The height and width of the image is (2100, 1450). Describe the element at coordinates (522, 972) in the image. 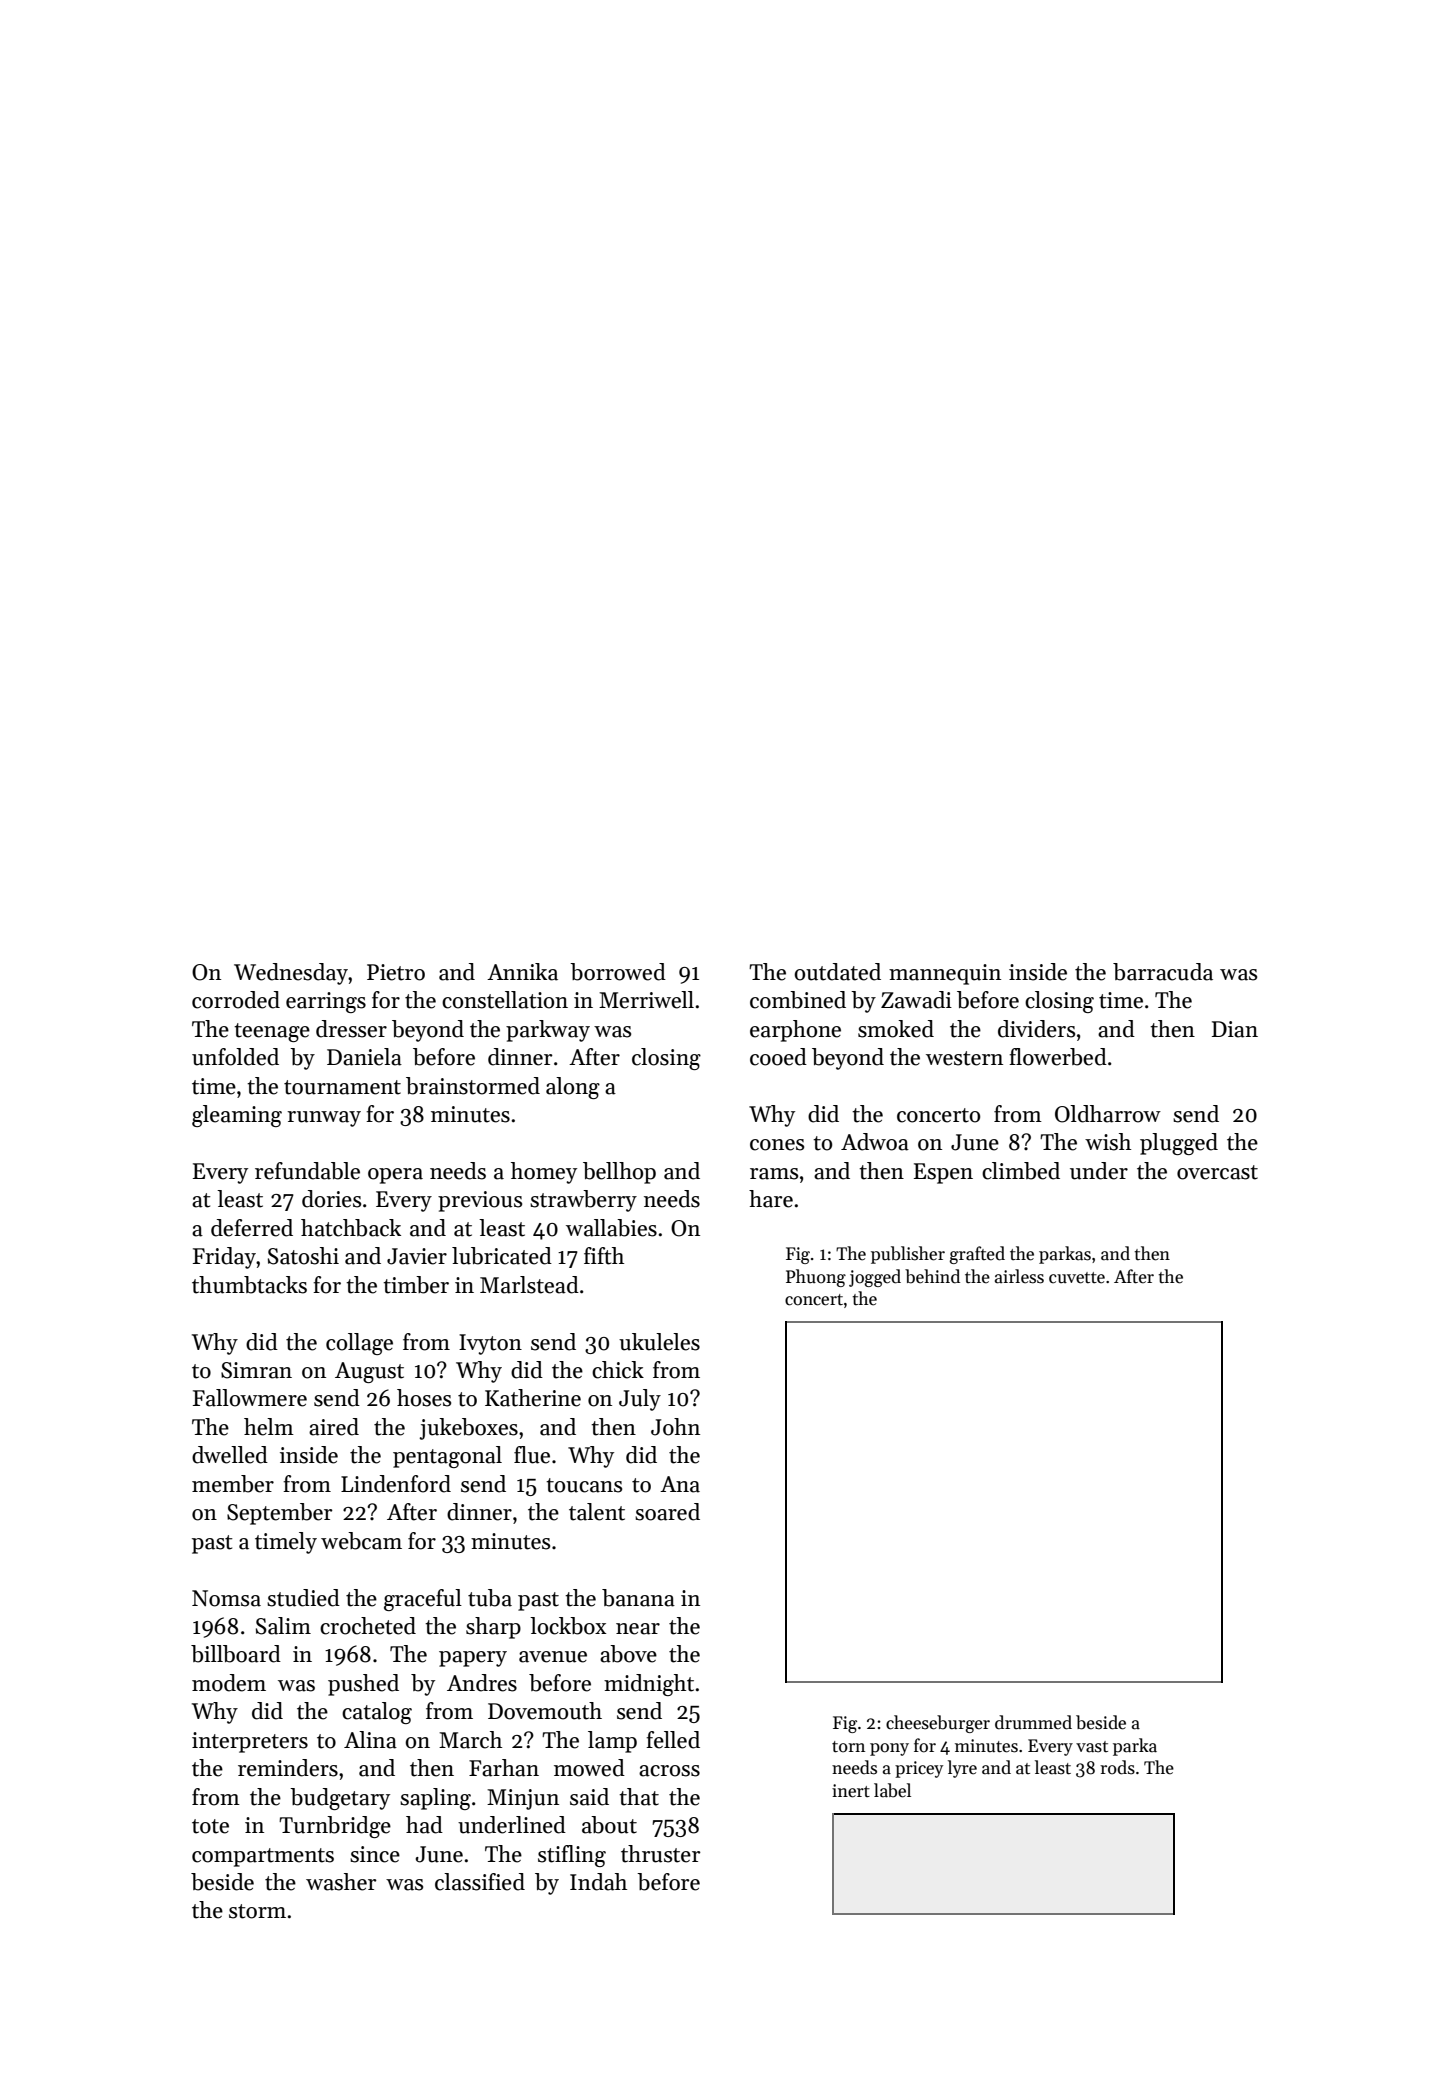

I see `Annika` at that location.
